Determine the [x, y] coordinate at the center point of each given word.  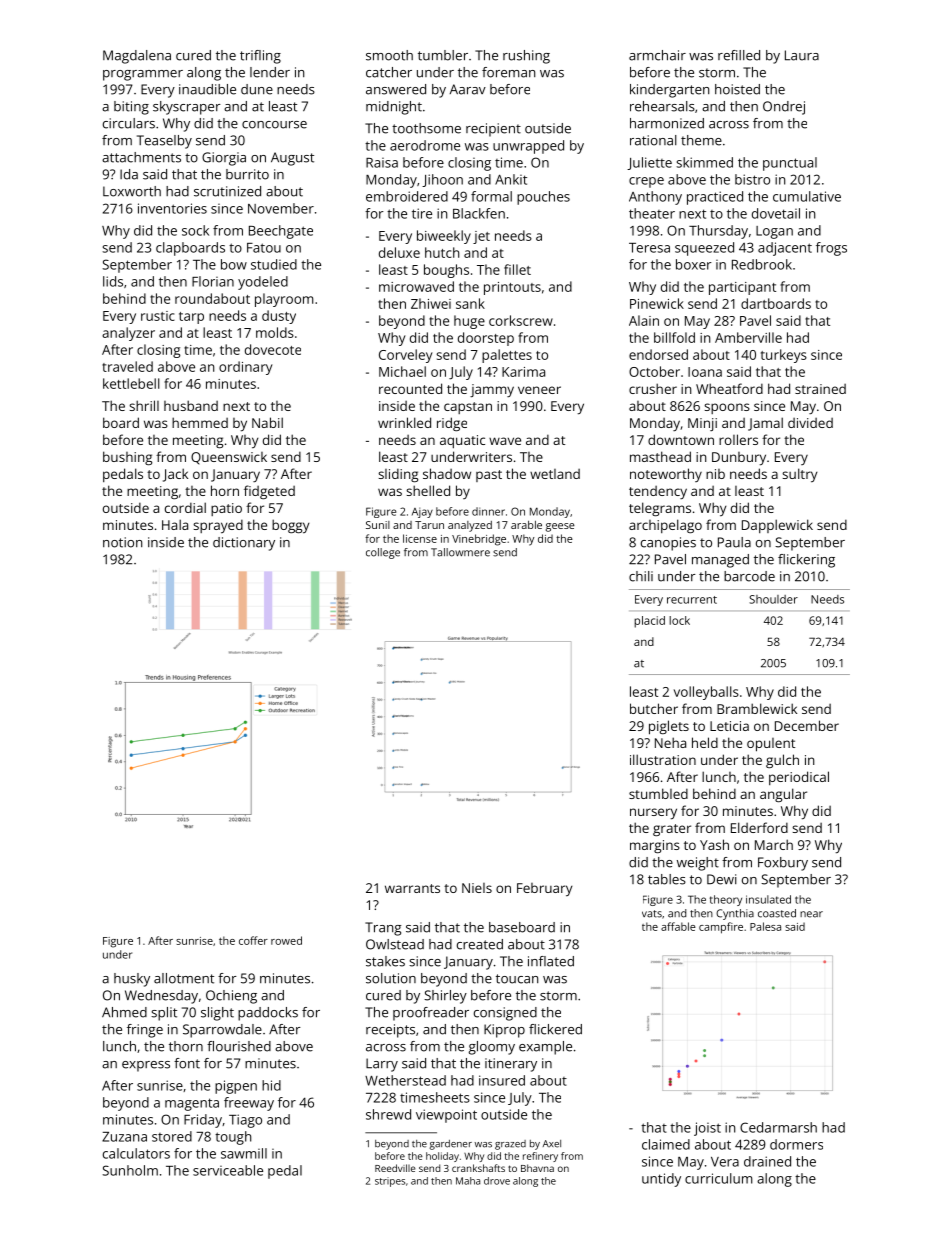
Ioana [705, 372]
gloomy [492, 1048]
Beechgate [281, 232]
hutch [442, 252]
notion [122, 542]
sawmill [244, 1153]
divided [810, 423]
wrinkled [404, 422]
